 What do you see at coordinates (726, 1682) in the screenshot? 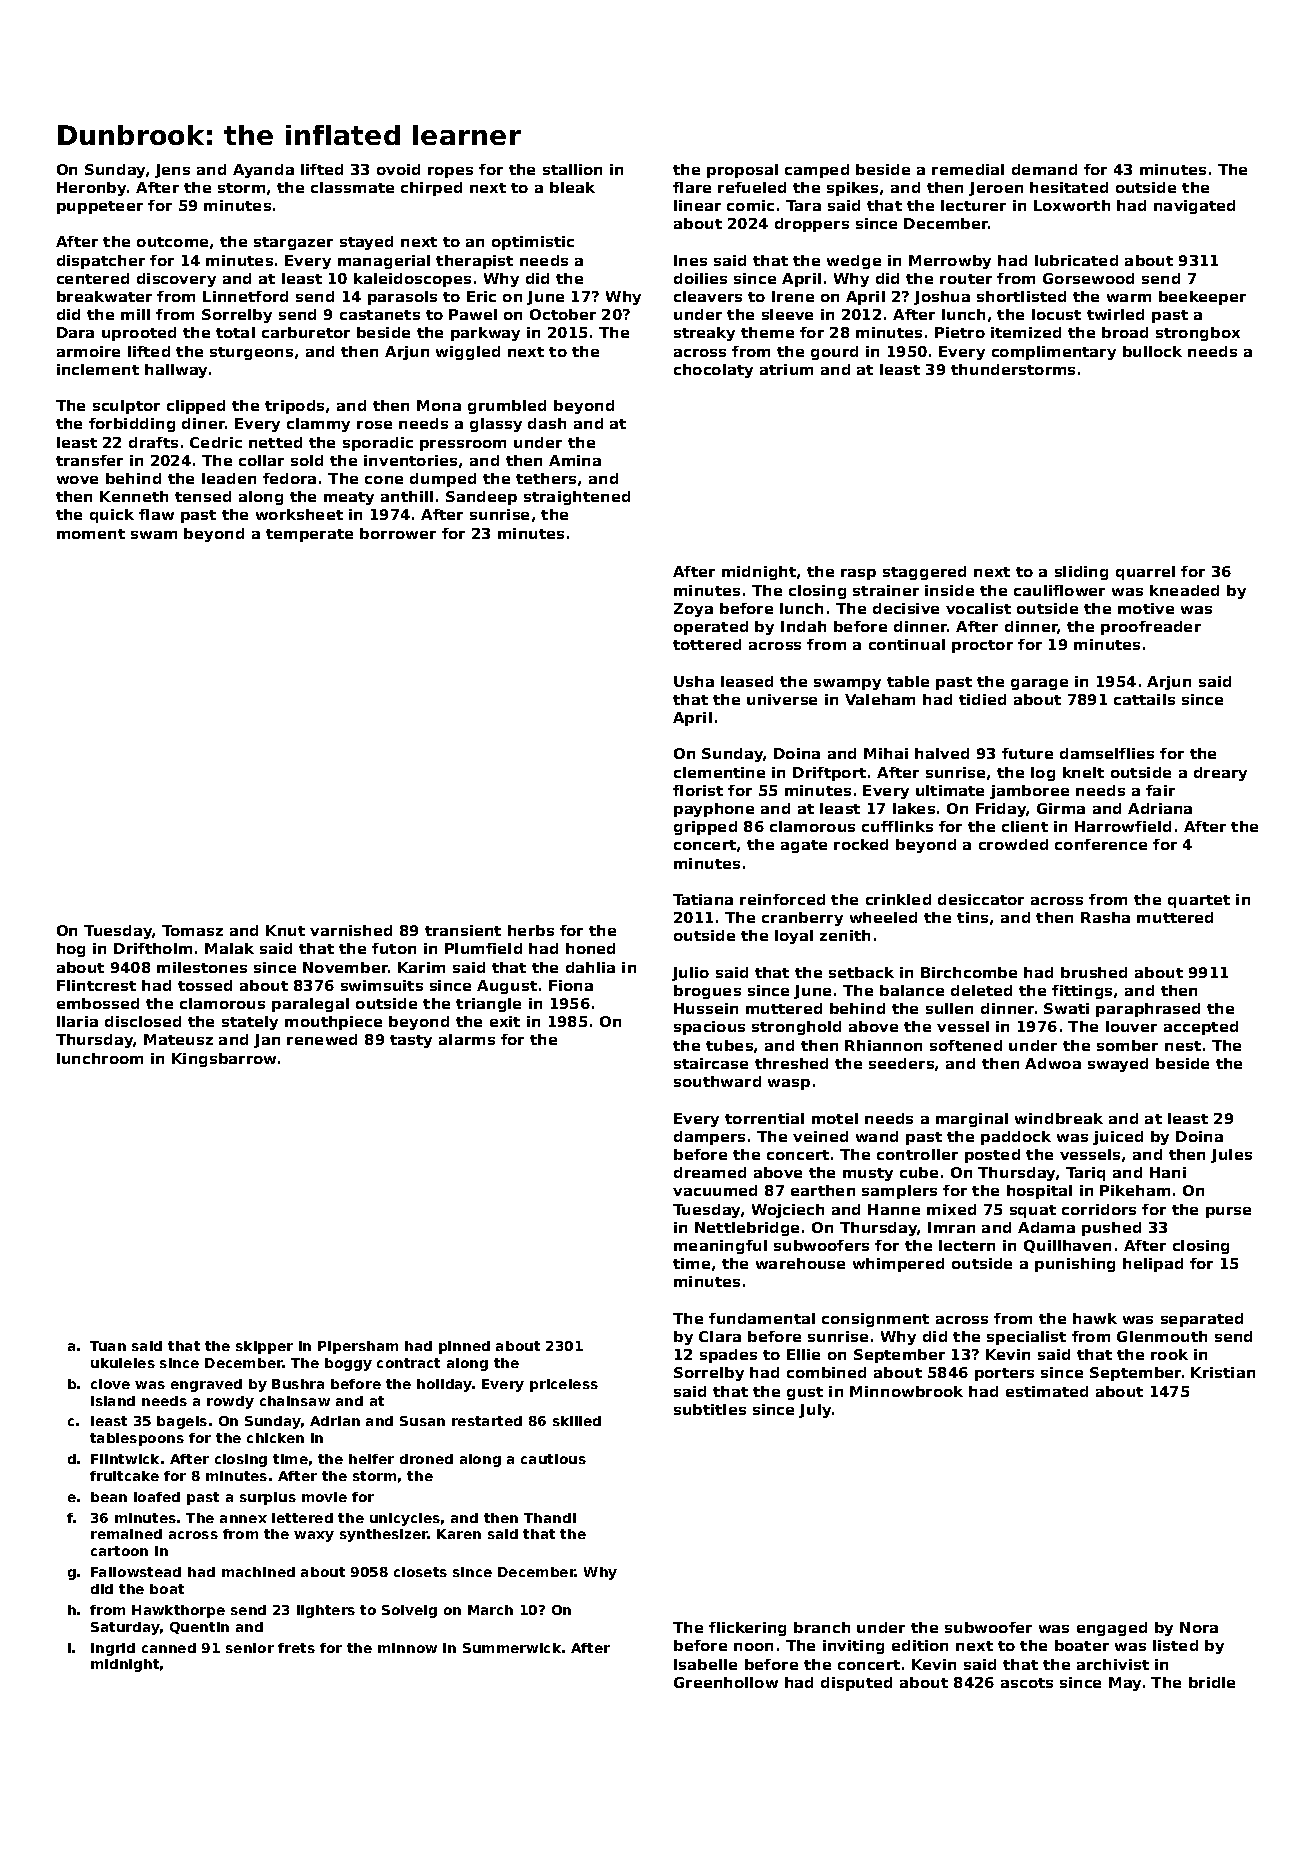
I see `Greenhollow` at bounding box center [726, 1682].
